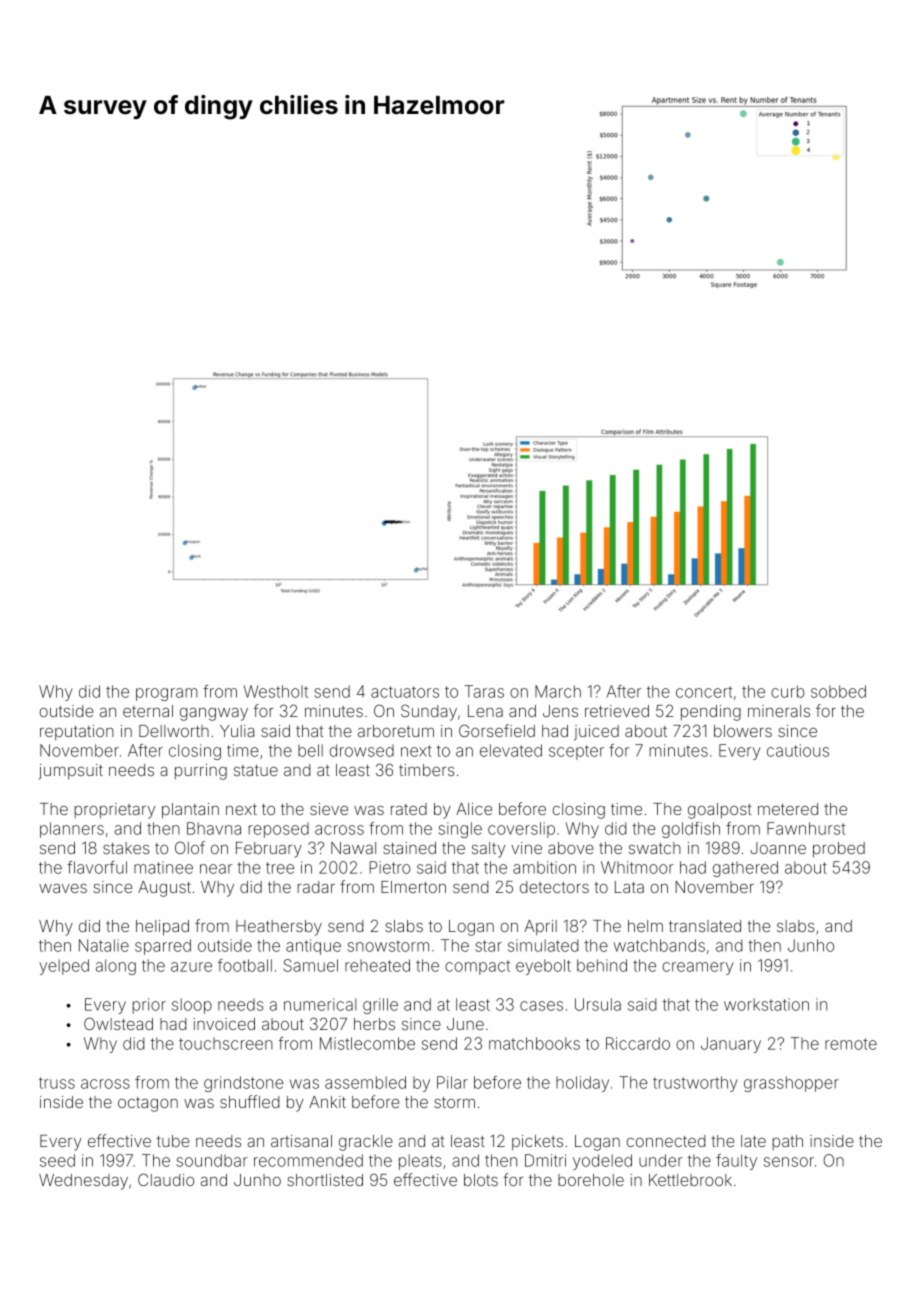  I want to click on Westholt, so click(276, 691).
